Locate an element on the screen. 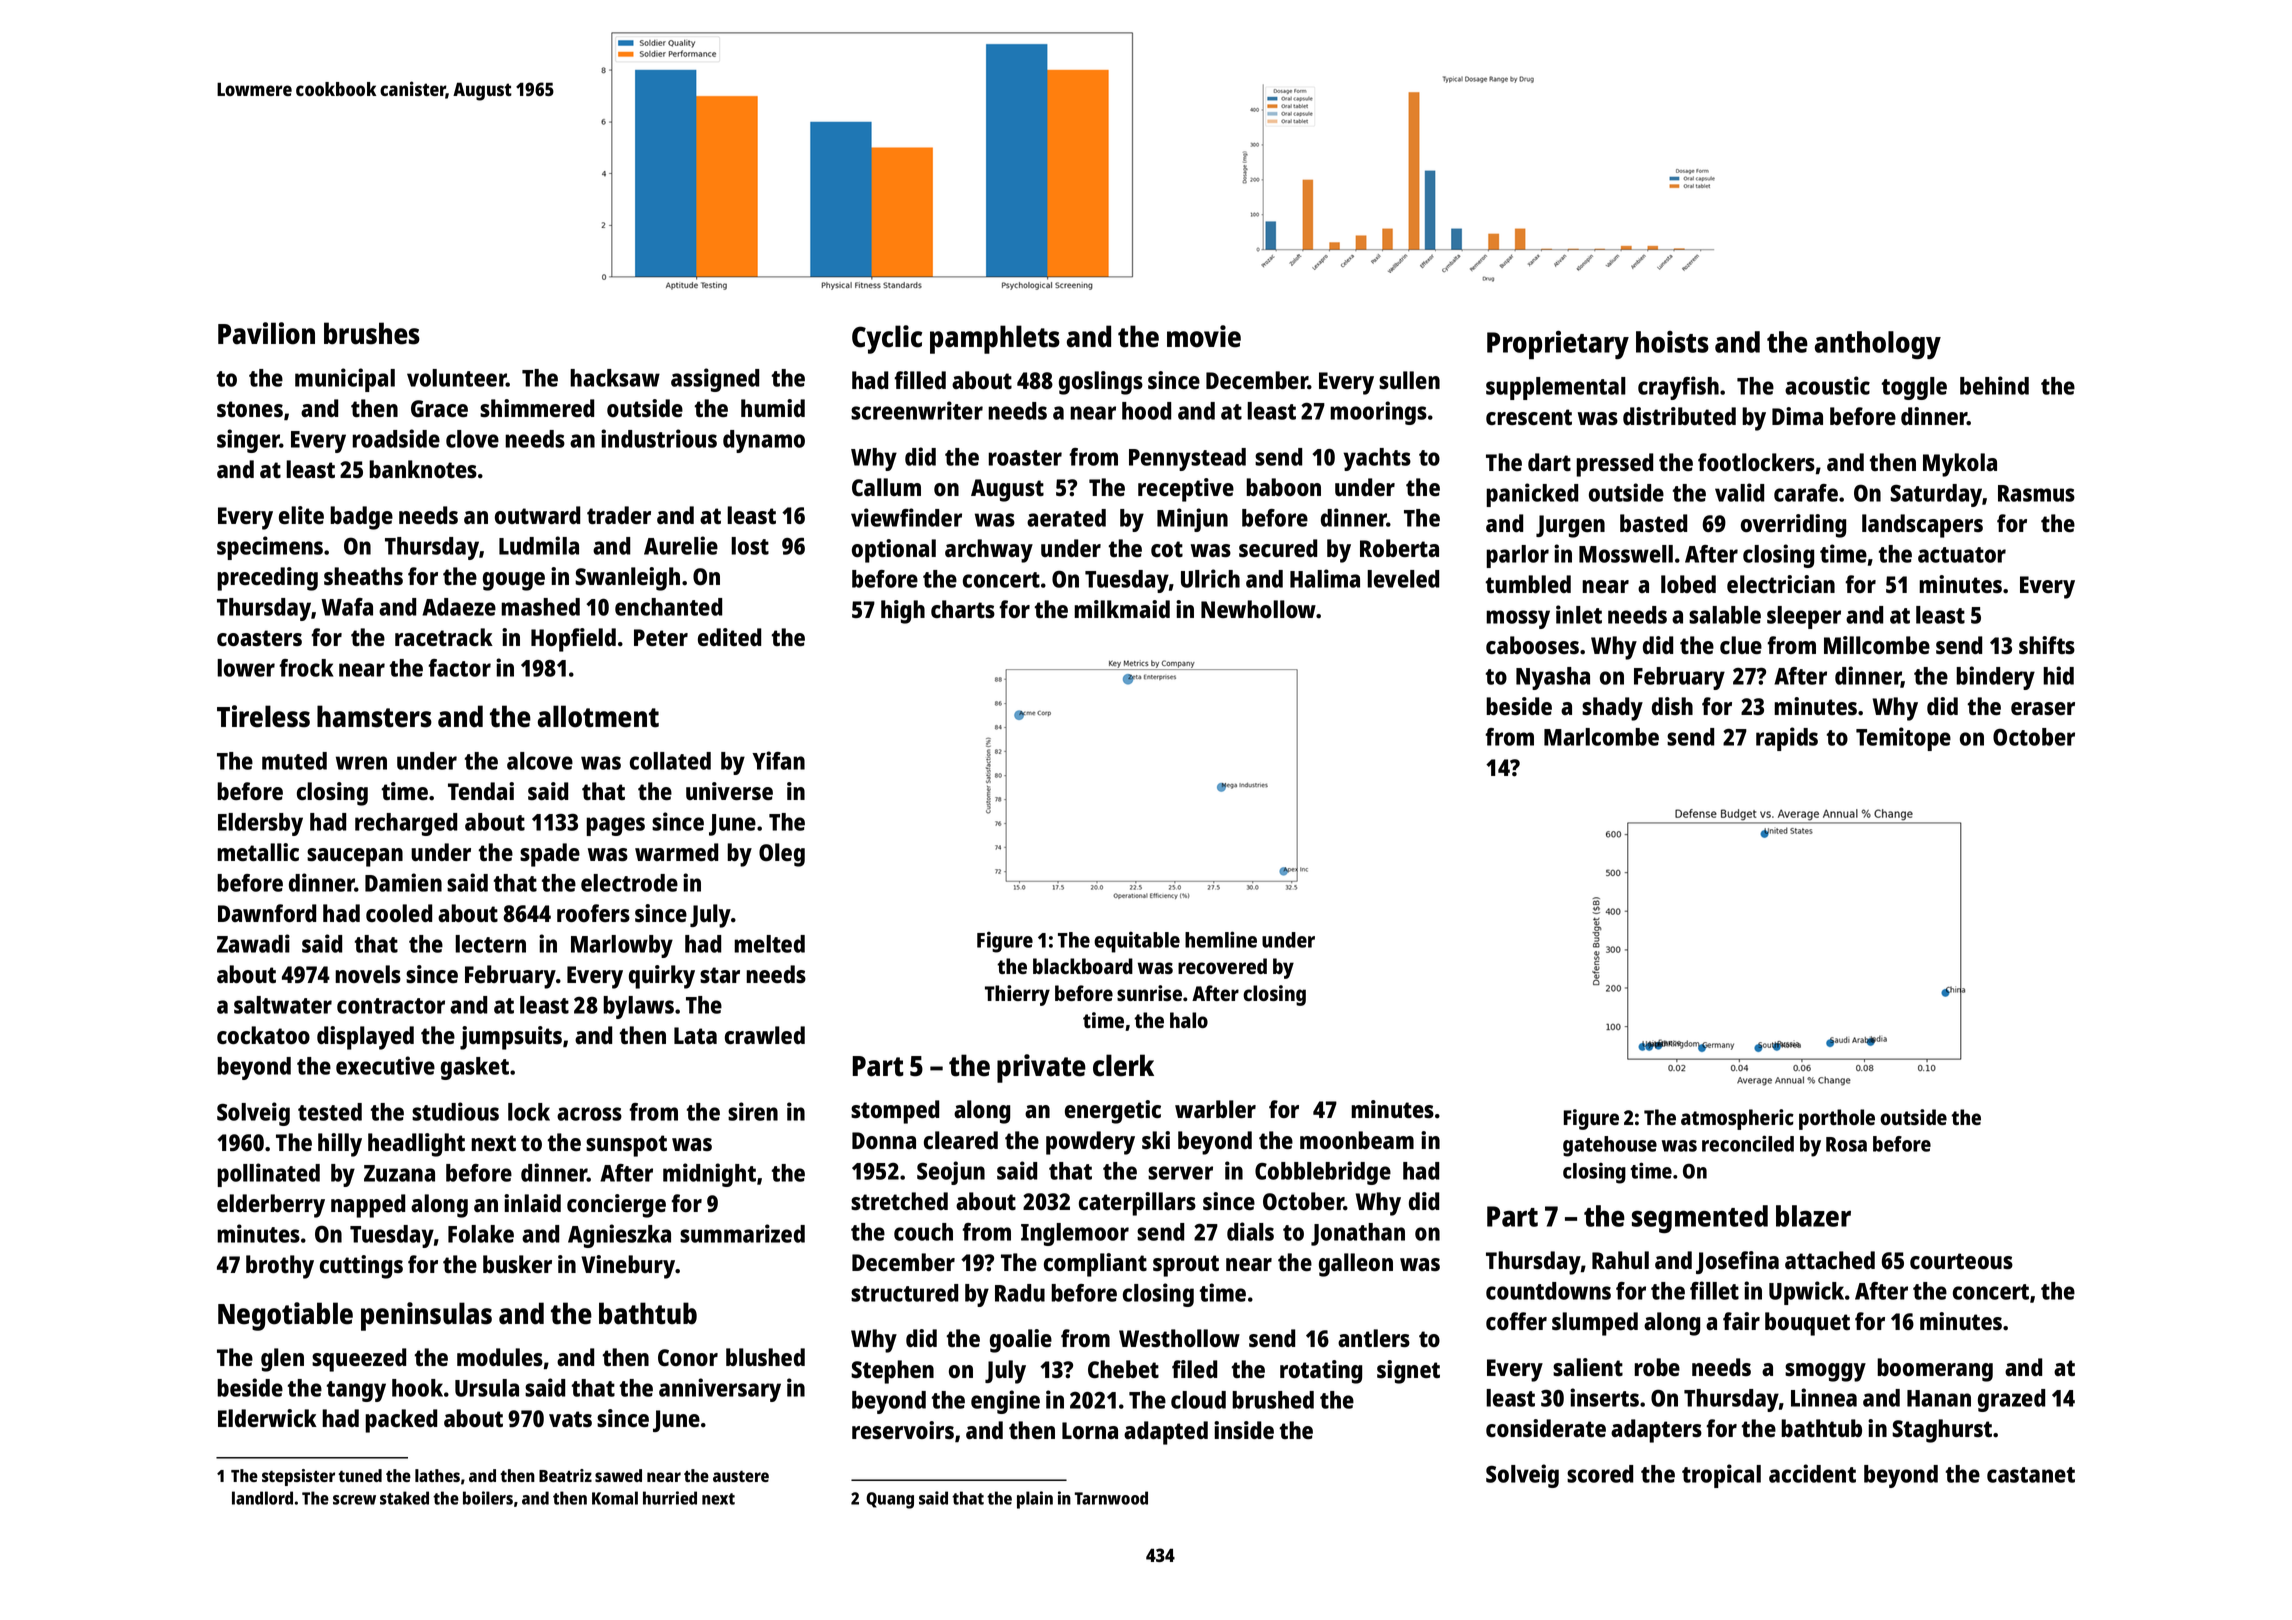 This screenshot has width=2292, height=1620. galleon is located at coordinates (1356, 1265).
